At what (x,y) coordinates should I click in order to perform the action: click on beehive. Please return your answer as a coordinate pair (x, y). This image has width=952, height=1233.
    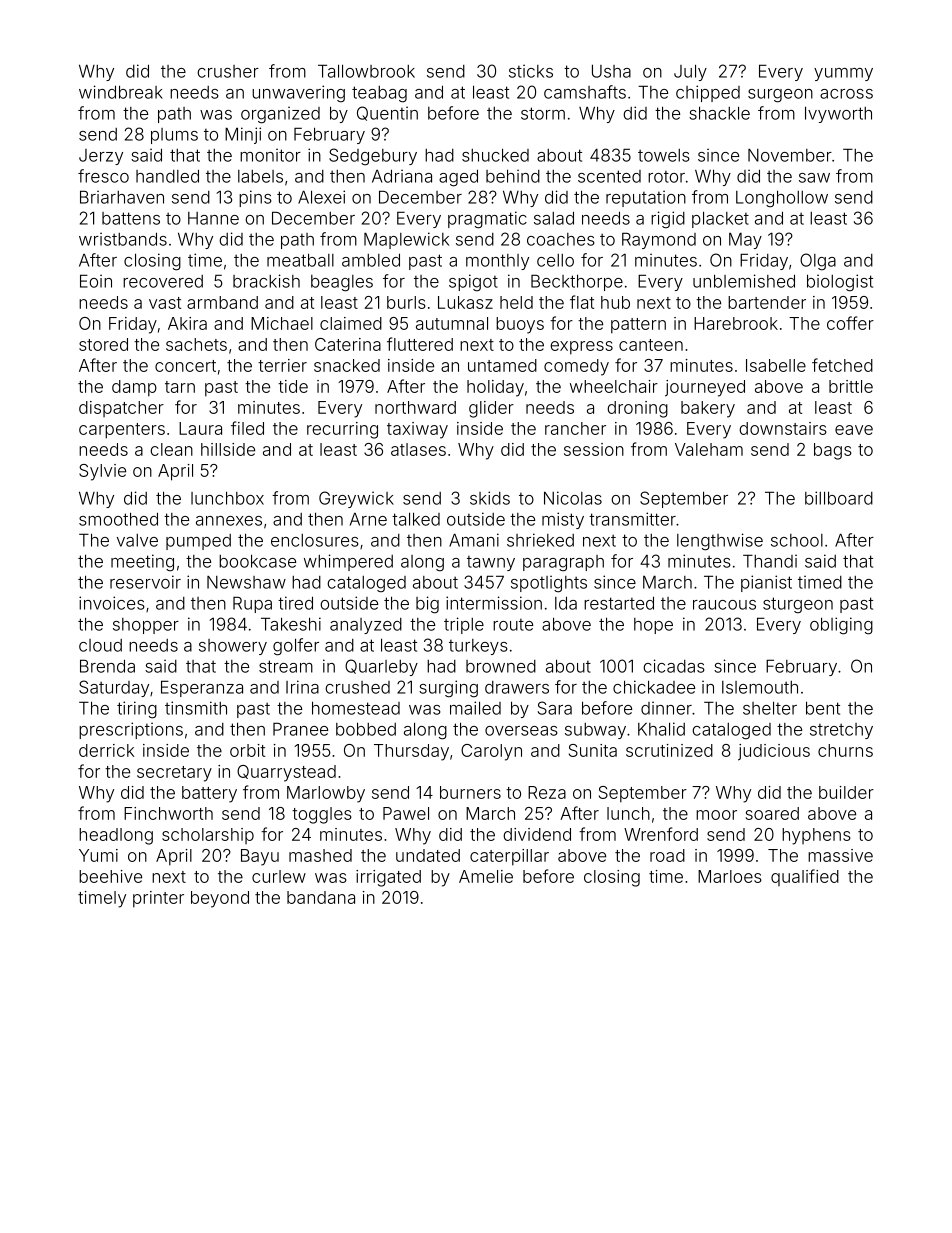
    Looking at the image, I should click on (110, 876).
